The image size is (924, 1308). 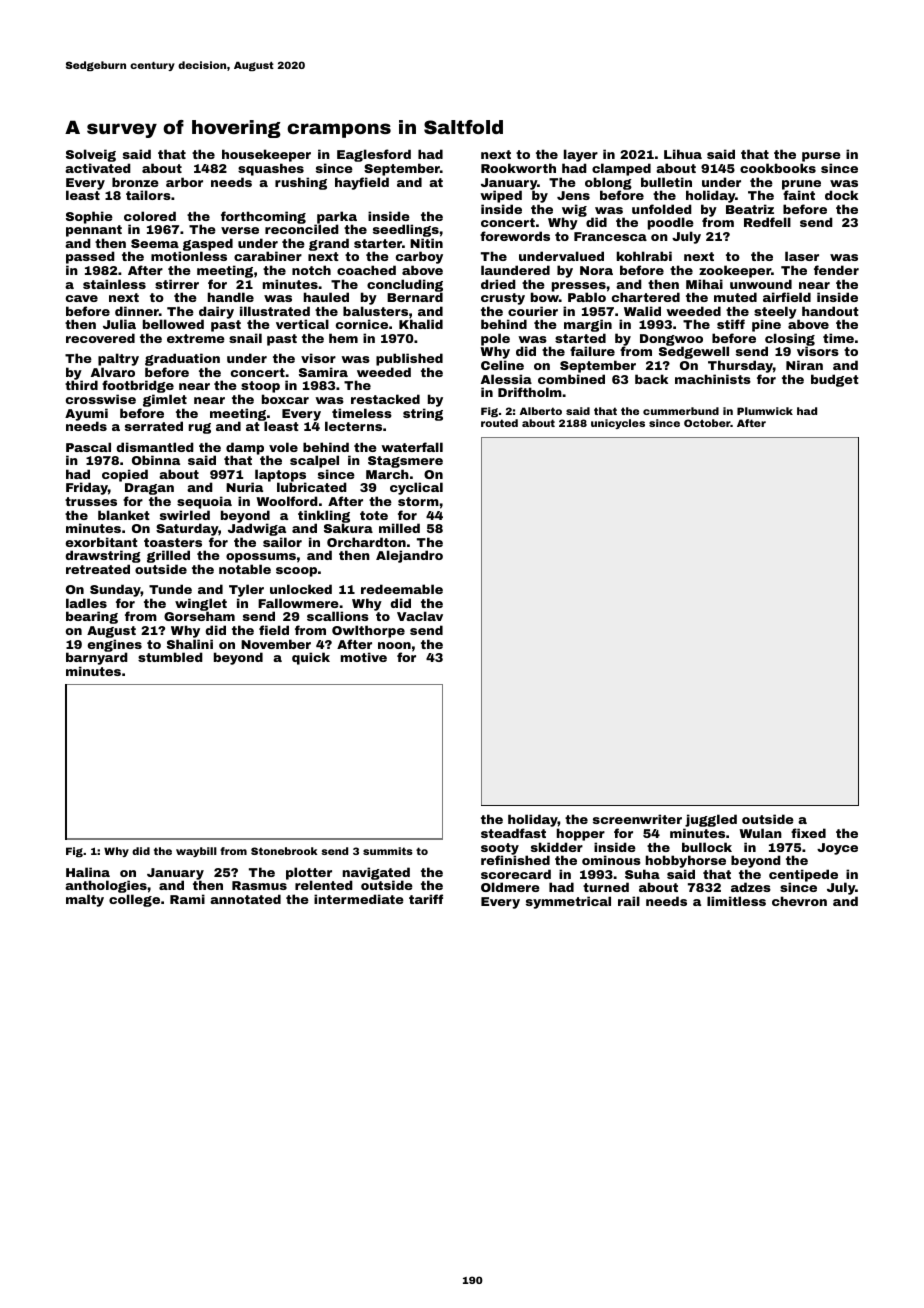 I want to click on layer, so click(x=581, y=155).
